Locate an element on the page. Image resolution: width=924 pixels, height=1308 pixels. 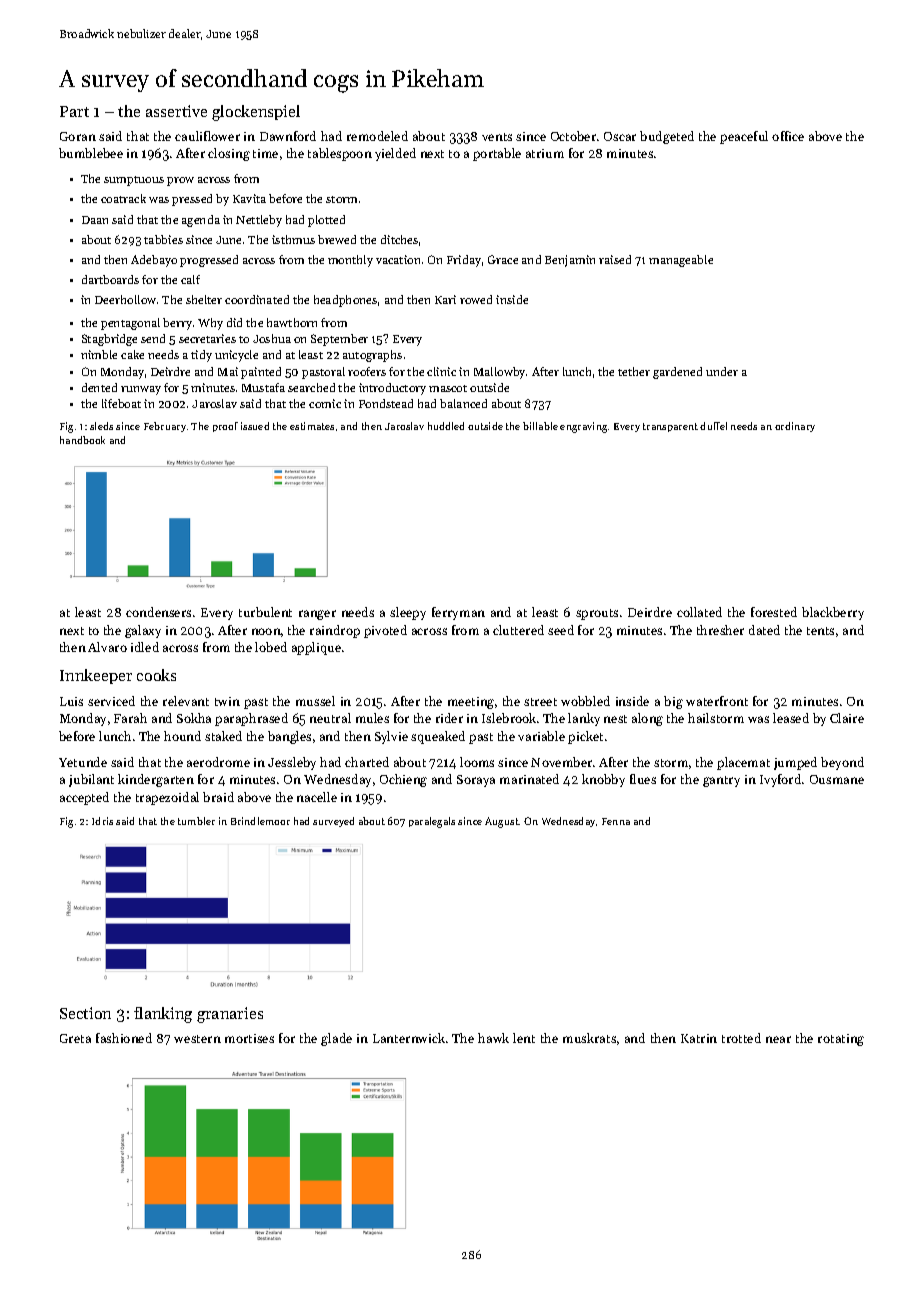
peaceful is located at coordinates (744, 137).
